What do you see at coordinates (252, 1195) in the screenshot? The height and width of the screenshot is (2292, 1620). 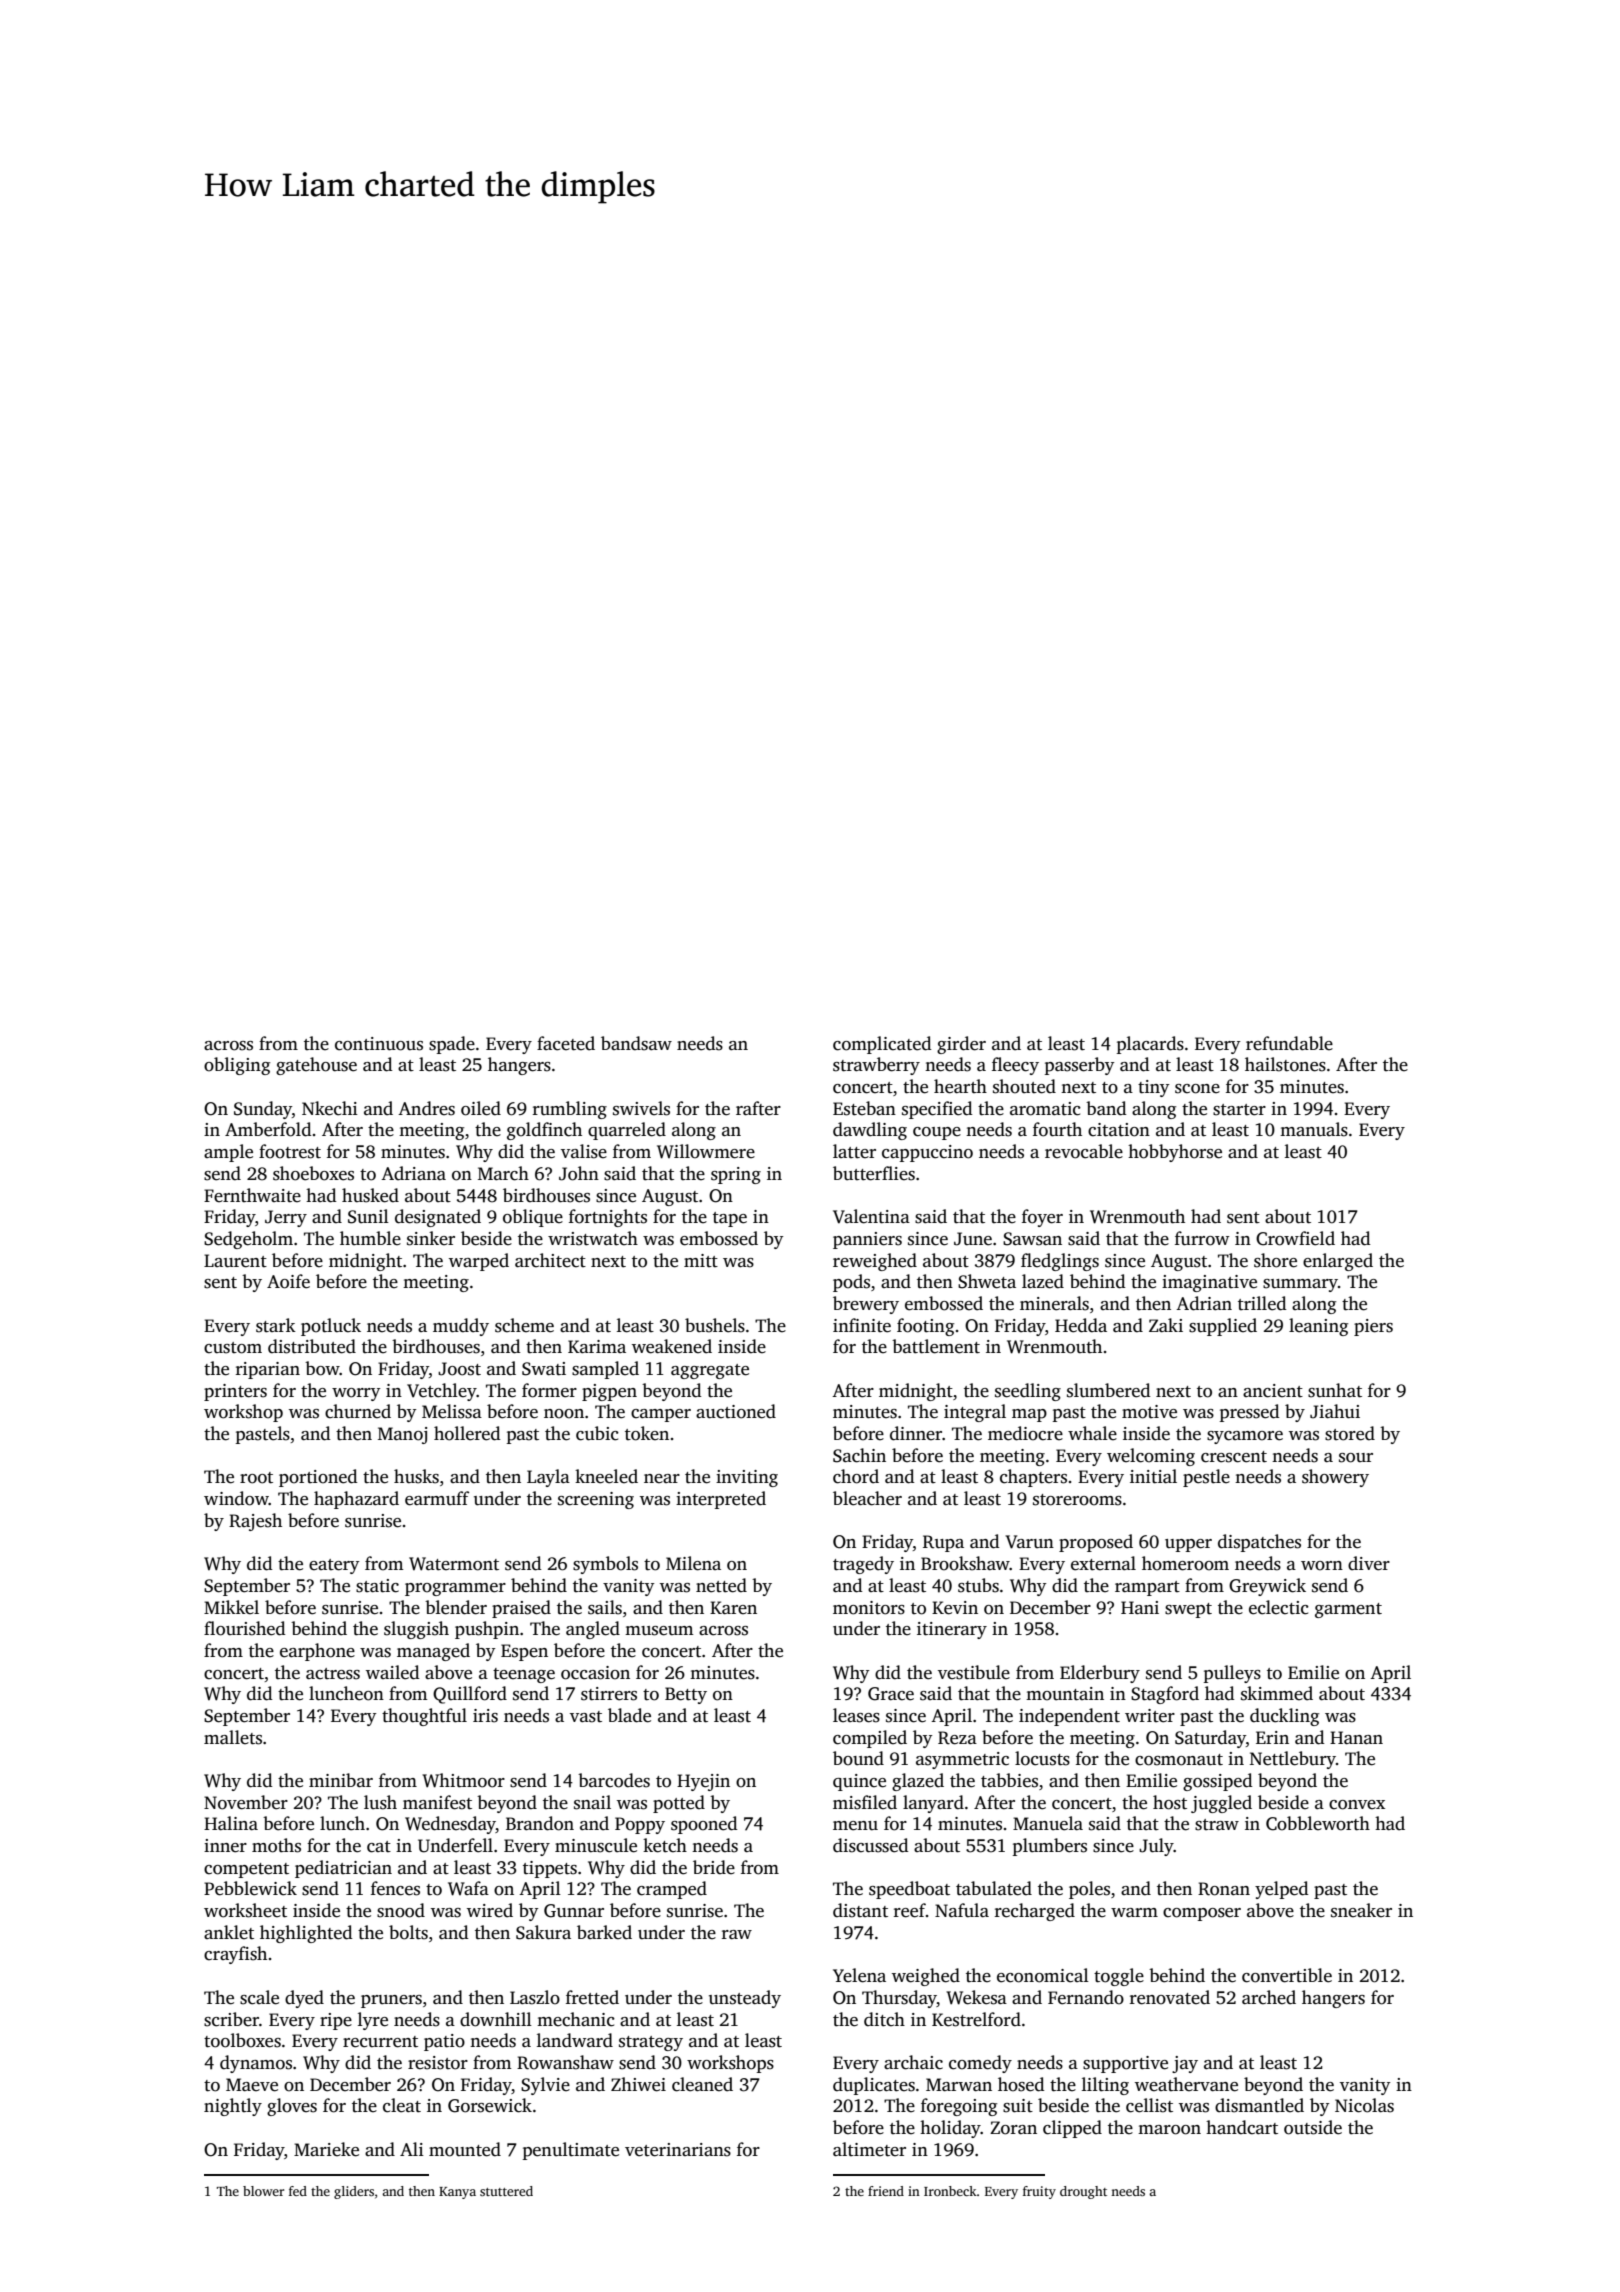 I see `Fernthwaite` at bounding box center [252, 1195].
